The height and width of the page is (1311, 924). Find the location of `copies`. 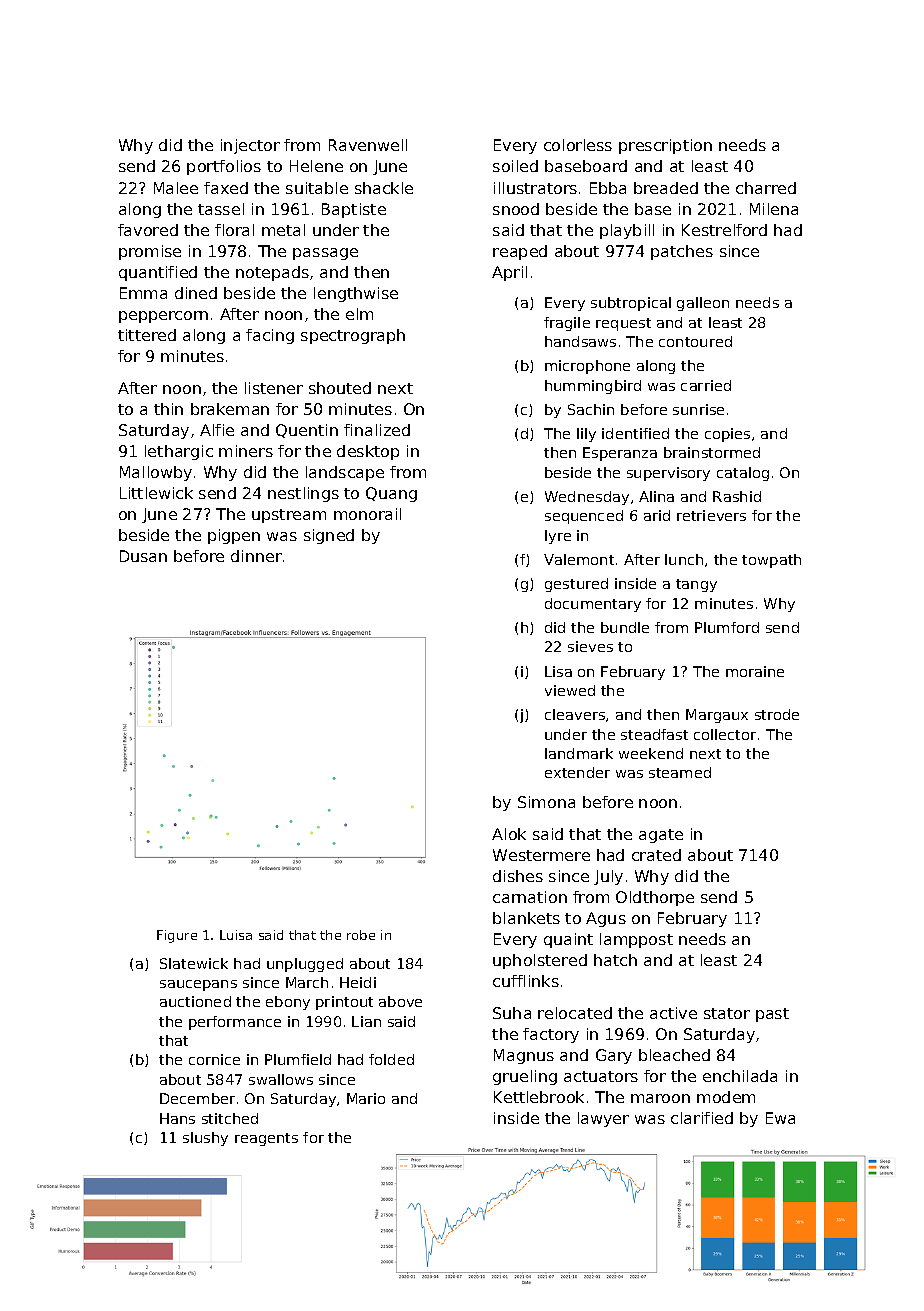

copies is located at coordinates (727, 435).
